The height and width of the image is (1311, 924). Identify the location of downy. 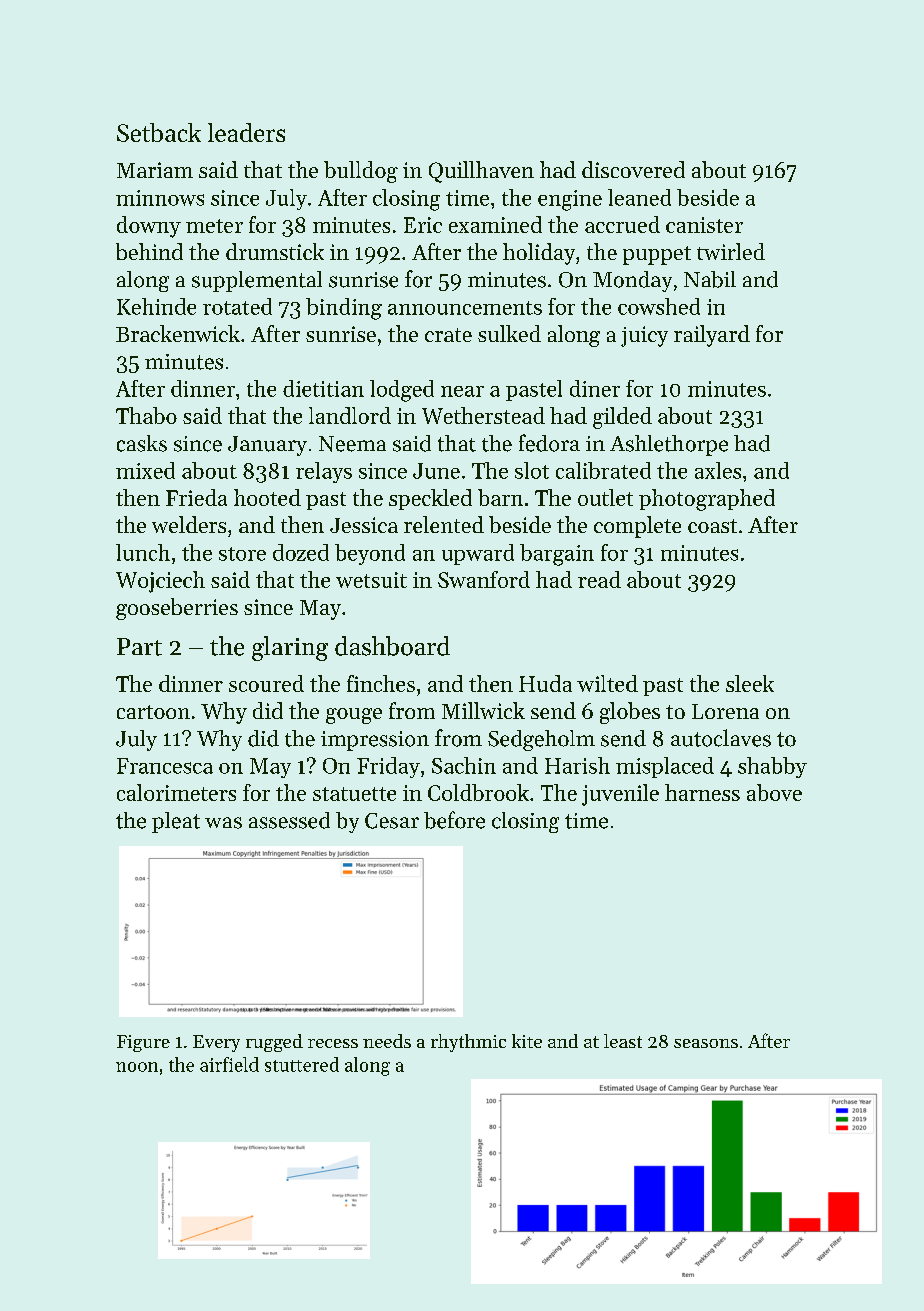
(149, 227).
